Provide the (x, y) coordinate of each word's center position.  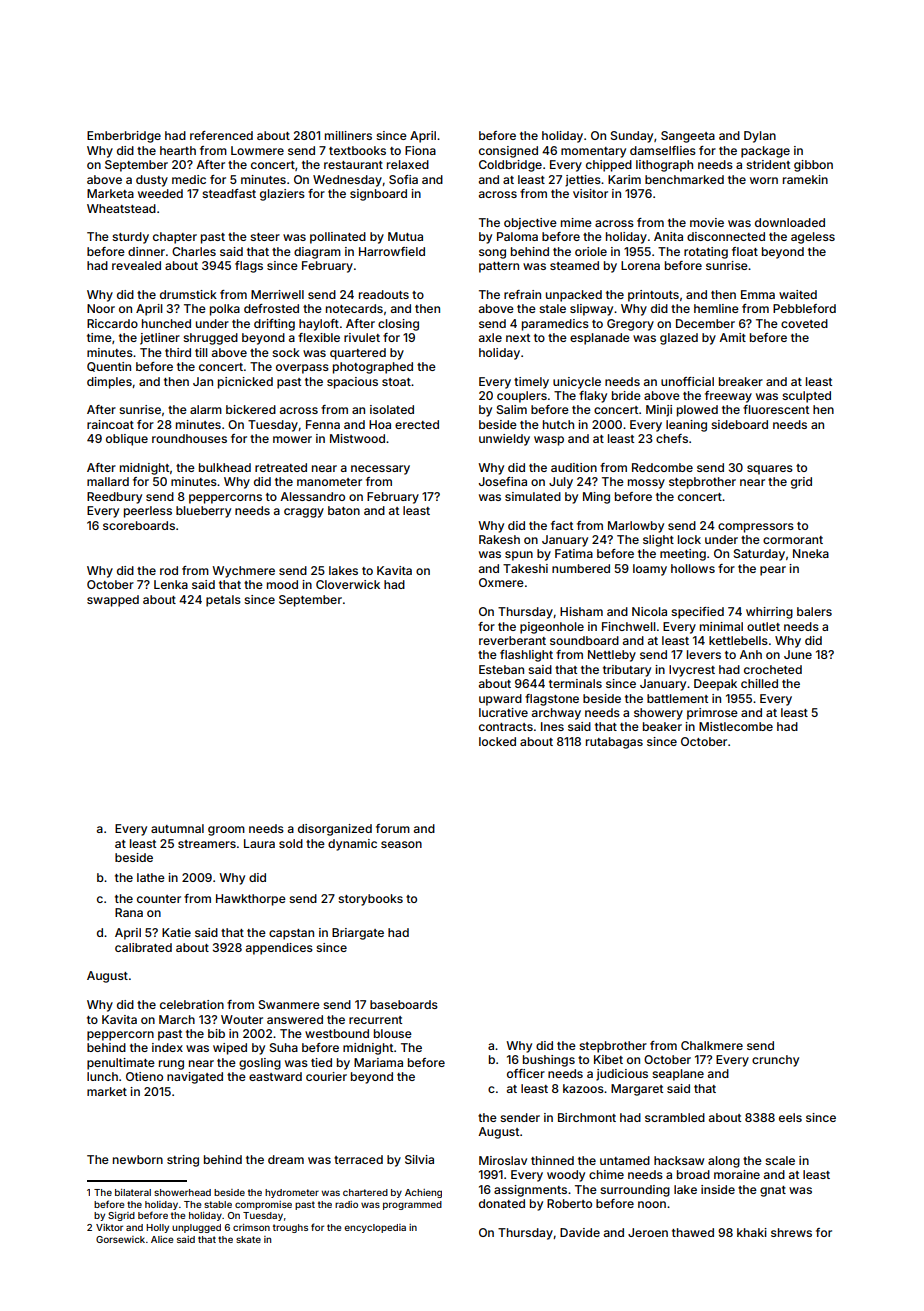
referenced (221, 135)
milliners (348, 135)
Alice (162, 1239)
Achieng (423, 1193)
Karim (624, 179)
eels (790, 1117)
